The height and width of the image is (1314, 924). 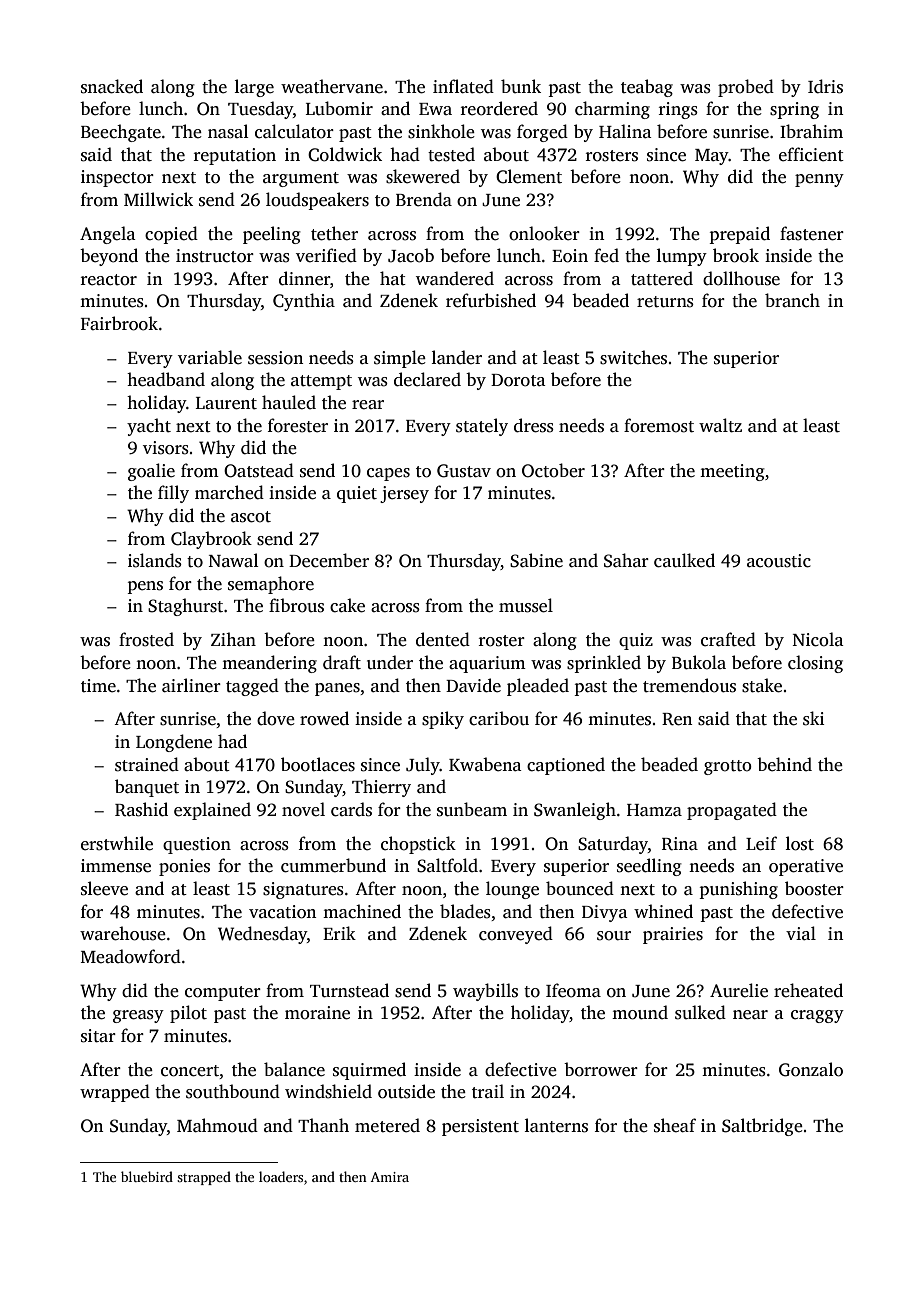 What do you see at coordinates (601, 1069) in the image?
I see `borrower` at bounding box center [601, 1069].
